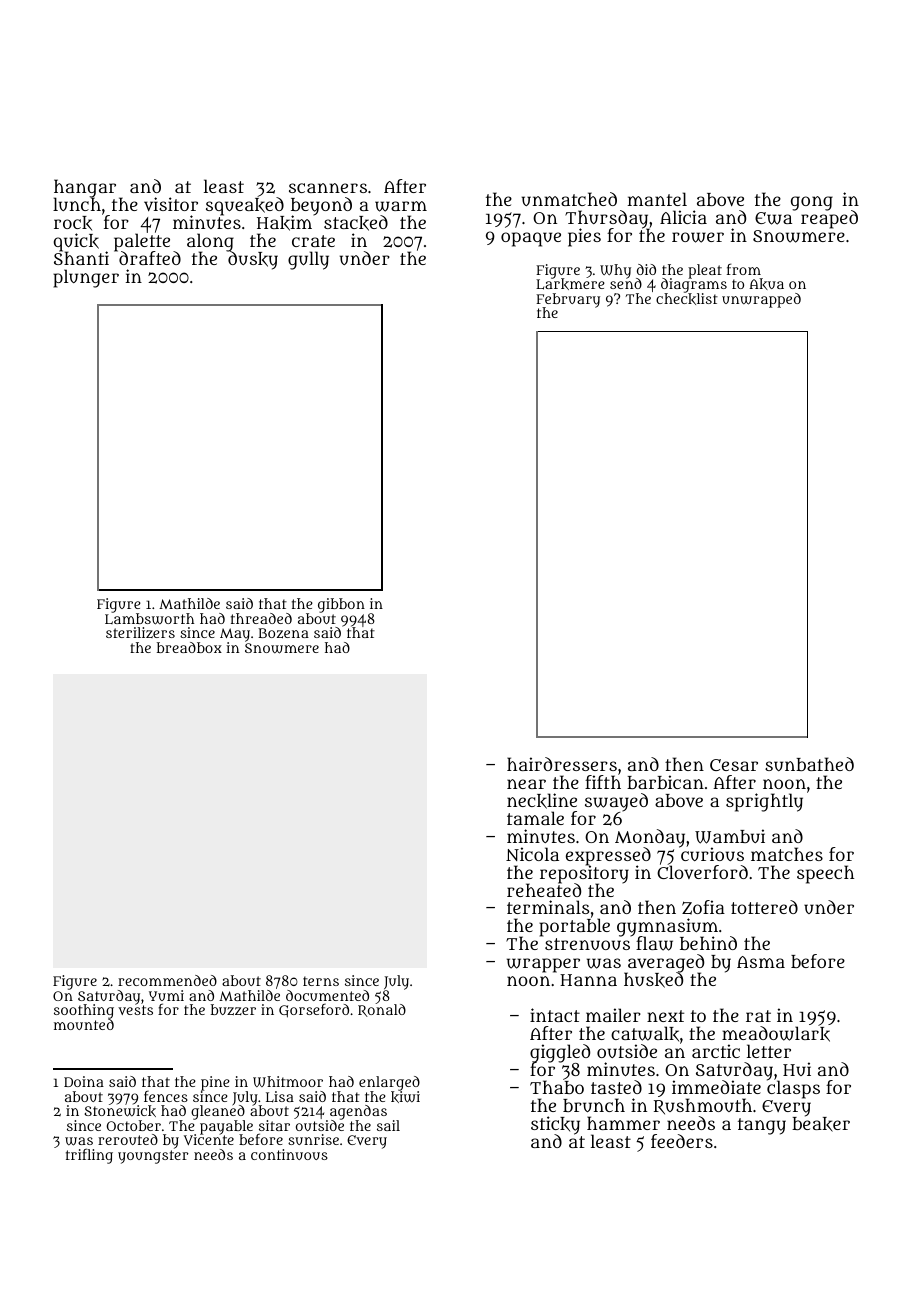  What do you see at coordinates (189, 647) in the page?
I see `breadbox` at bounding box center [189, 647].
